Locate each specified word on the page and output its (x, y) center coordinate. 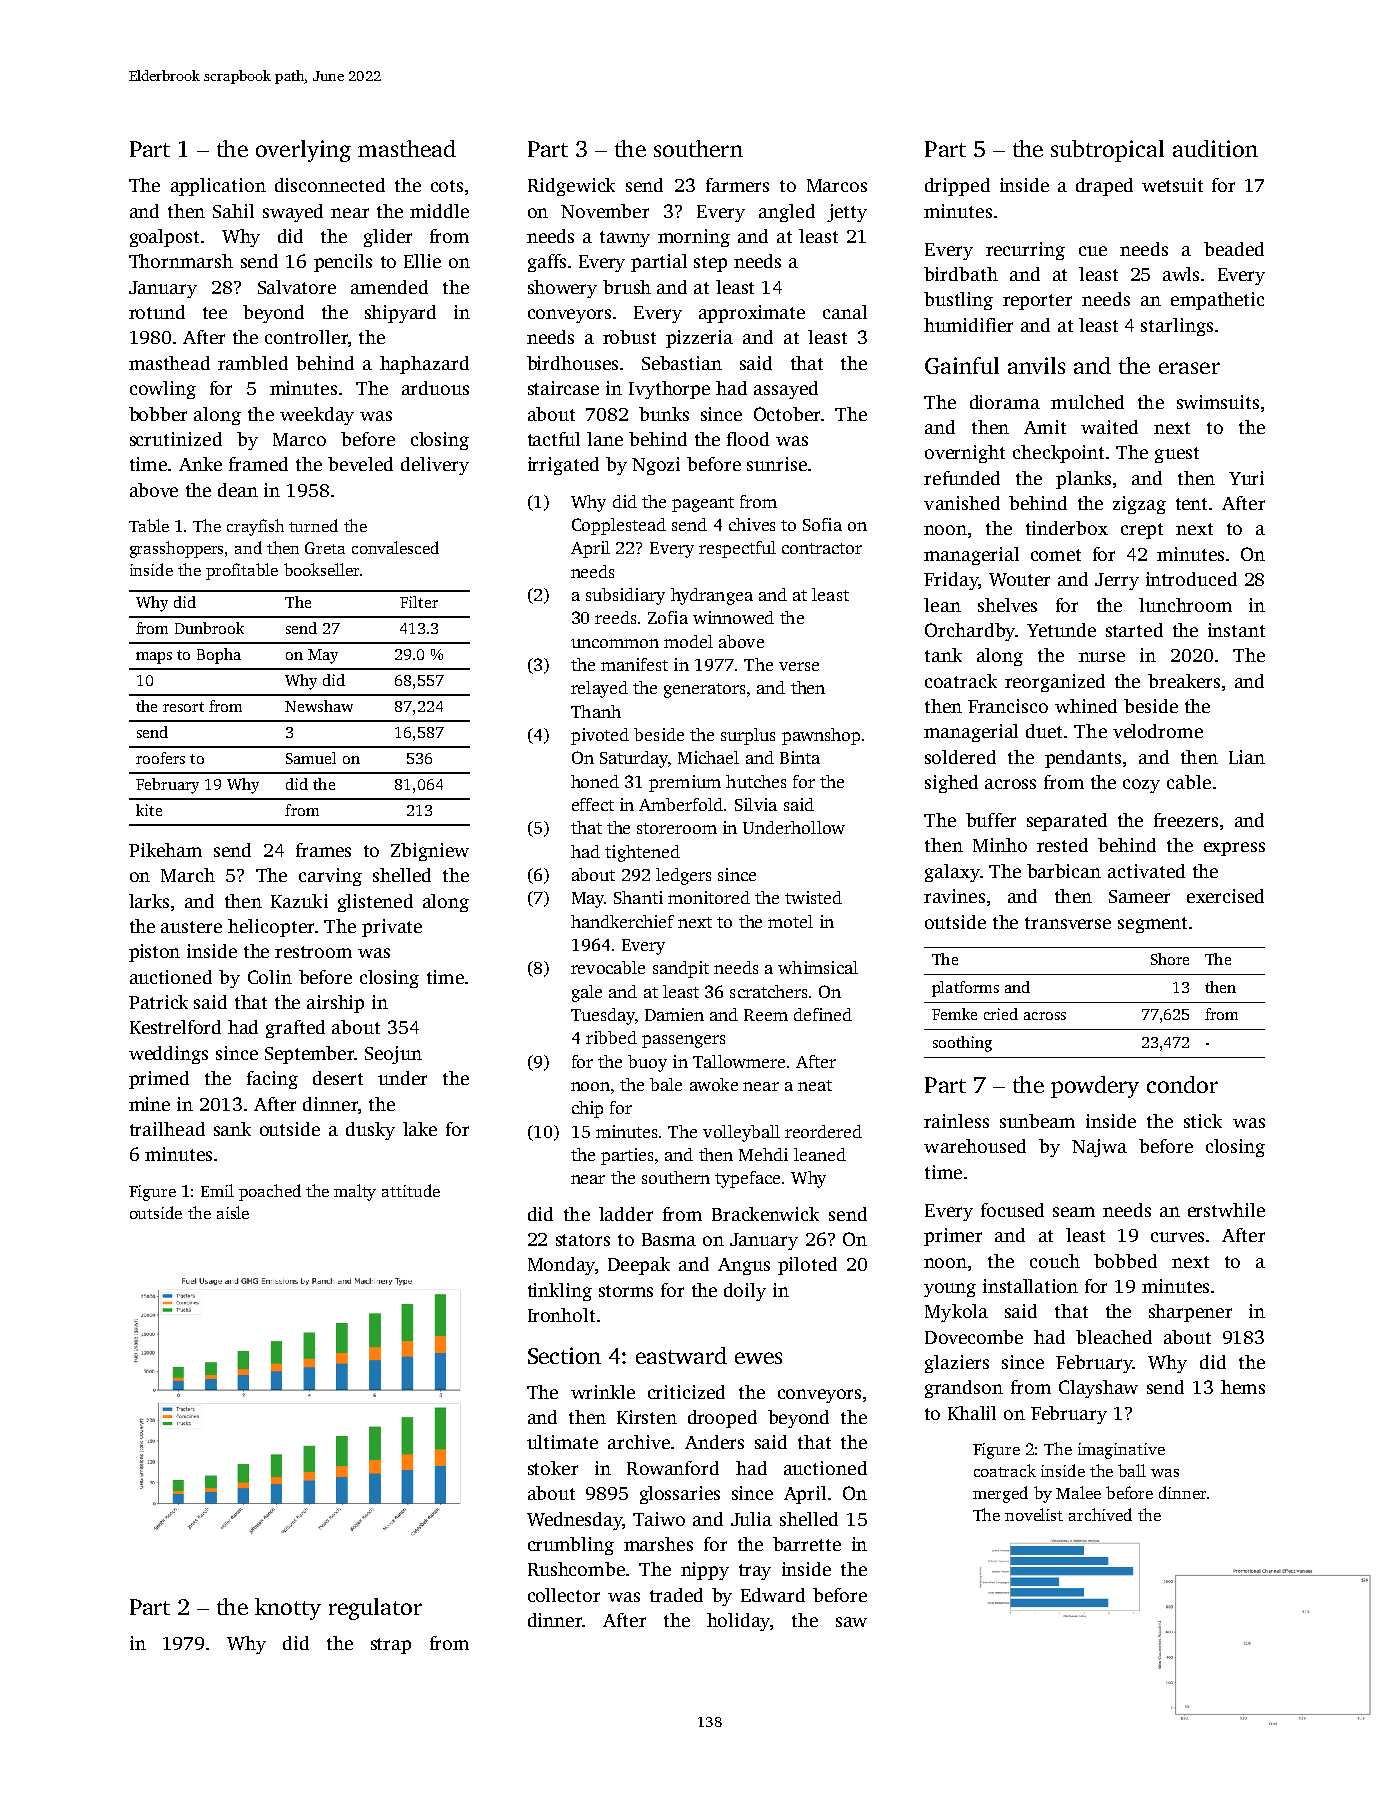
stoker (553, 1468)
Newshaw (319, 706)
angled (787, 213)
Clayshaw (1098, 1389)
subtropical (1107, 151)
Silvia (756, 804)
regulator (375, 1609)
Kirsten (647, 1417)
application (218, 187)
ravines (954, 896)
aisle (233, 1212)
